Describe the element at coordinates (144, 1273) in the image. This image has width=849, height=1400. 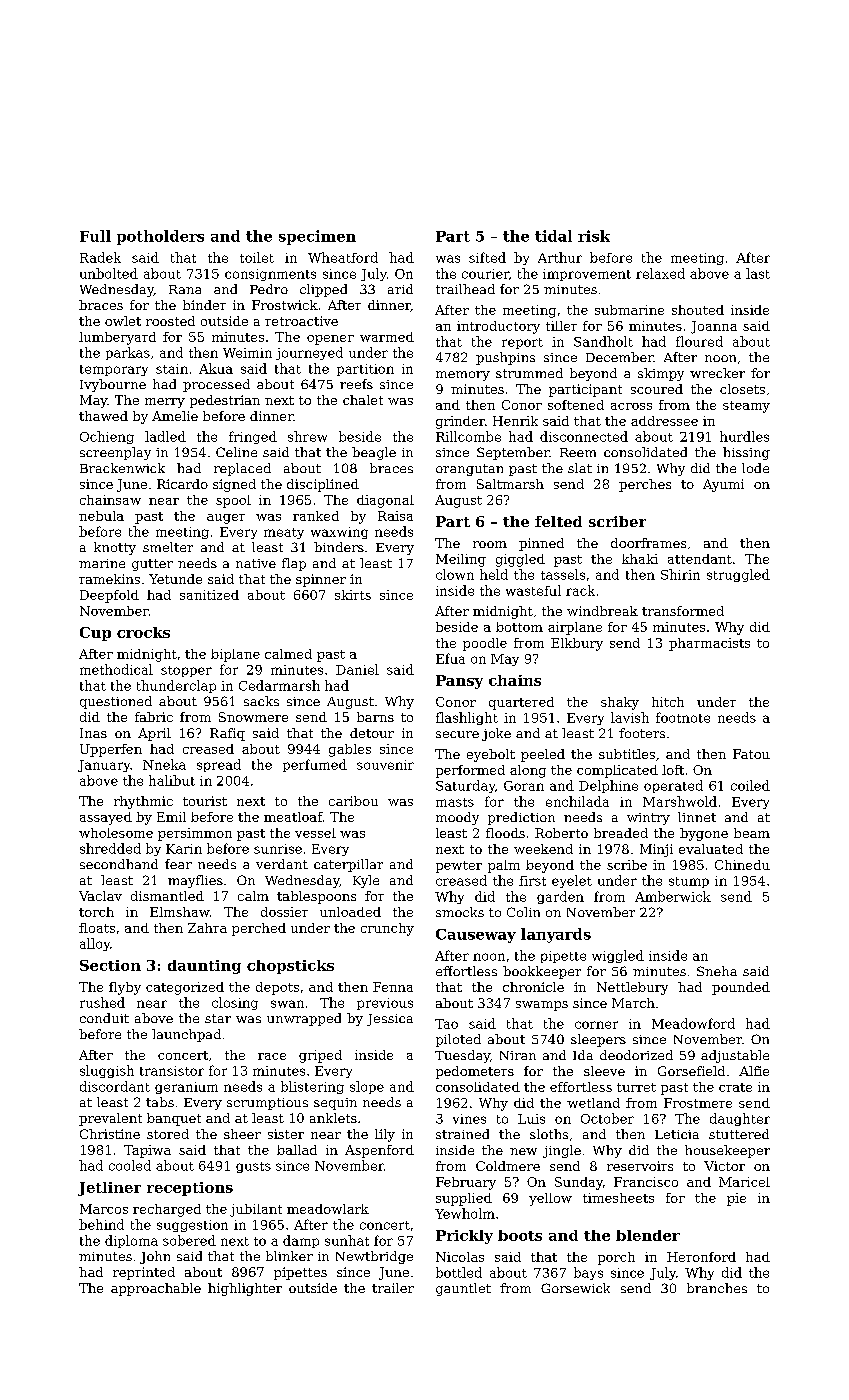
I see `reprinted` at that location.
